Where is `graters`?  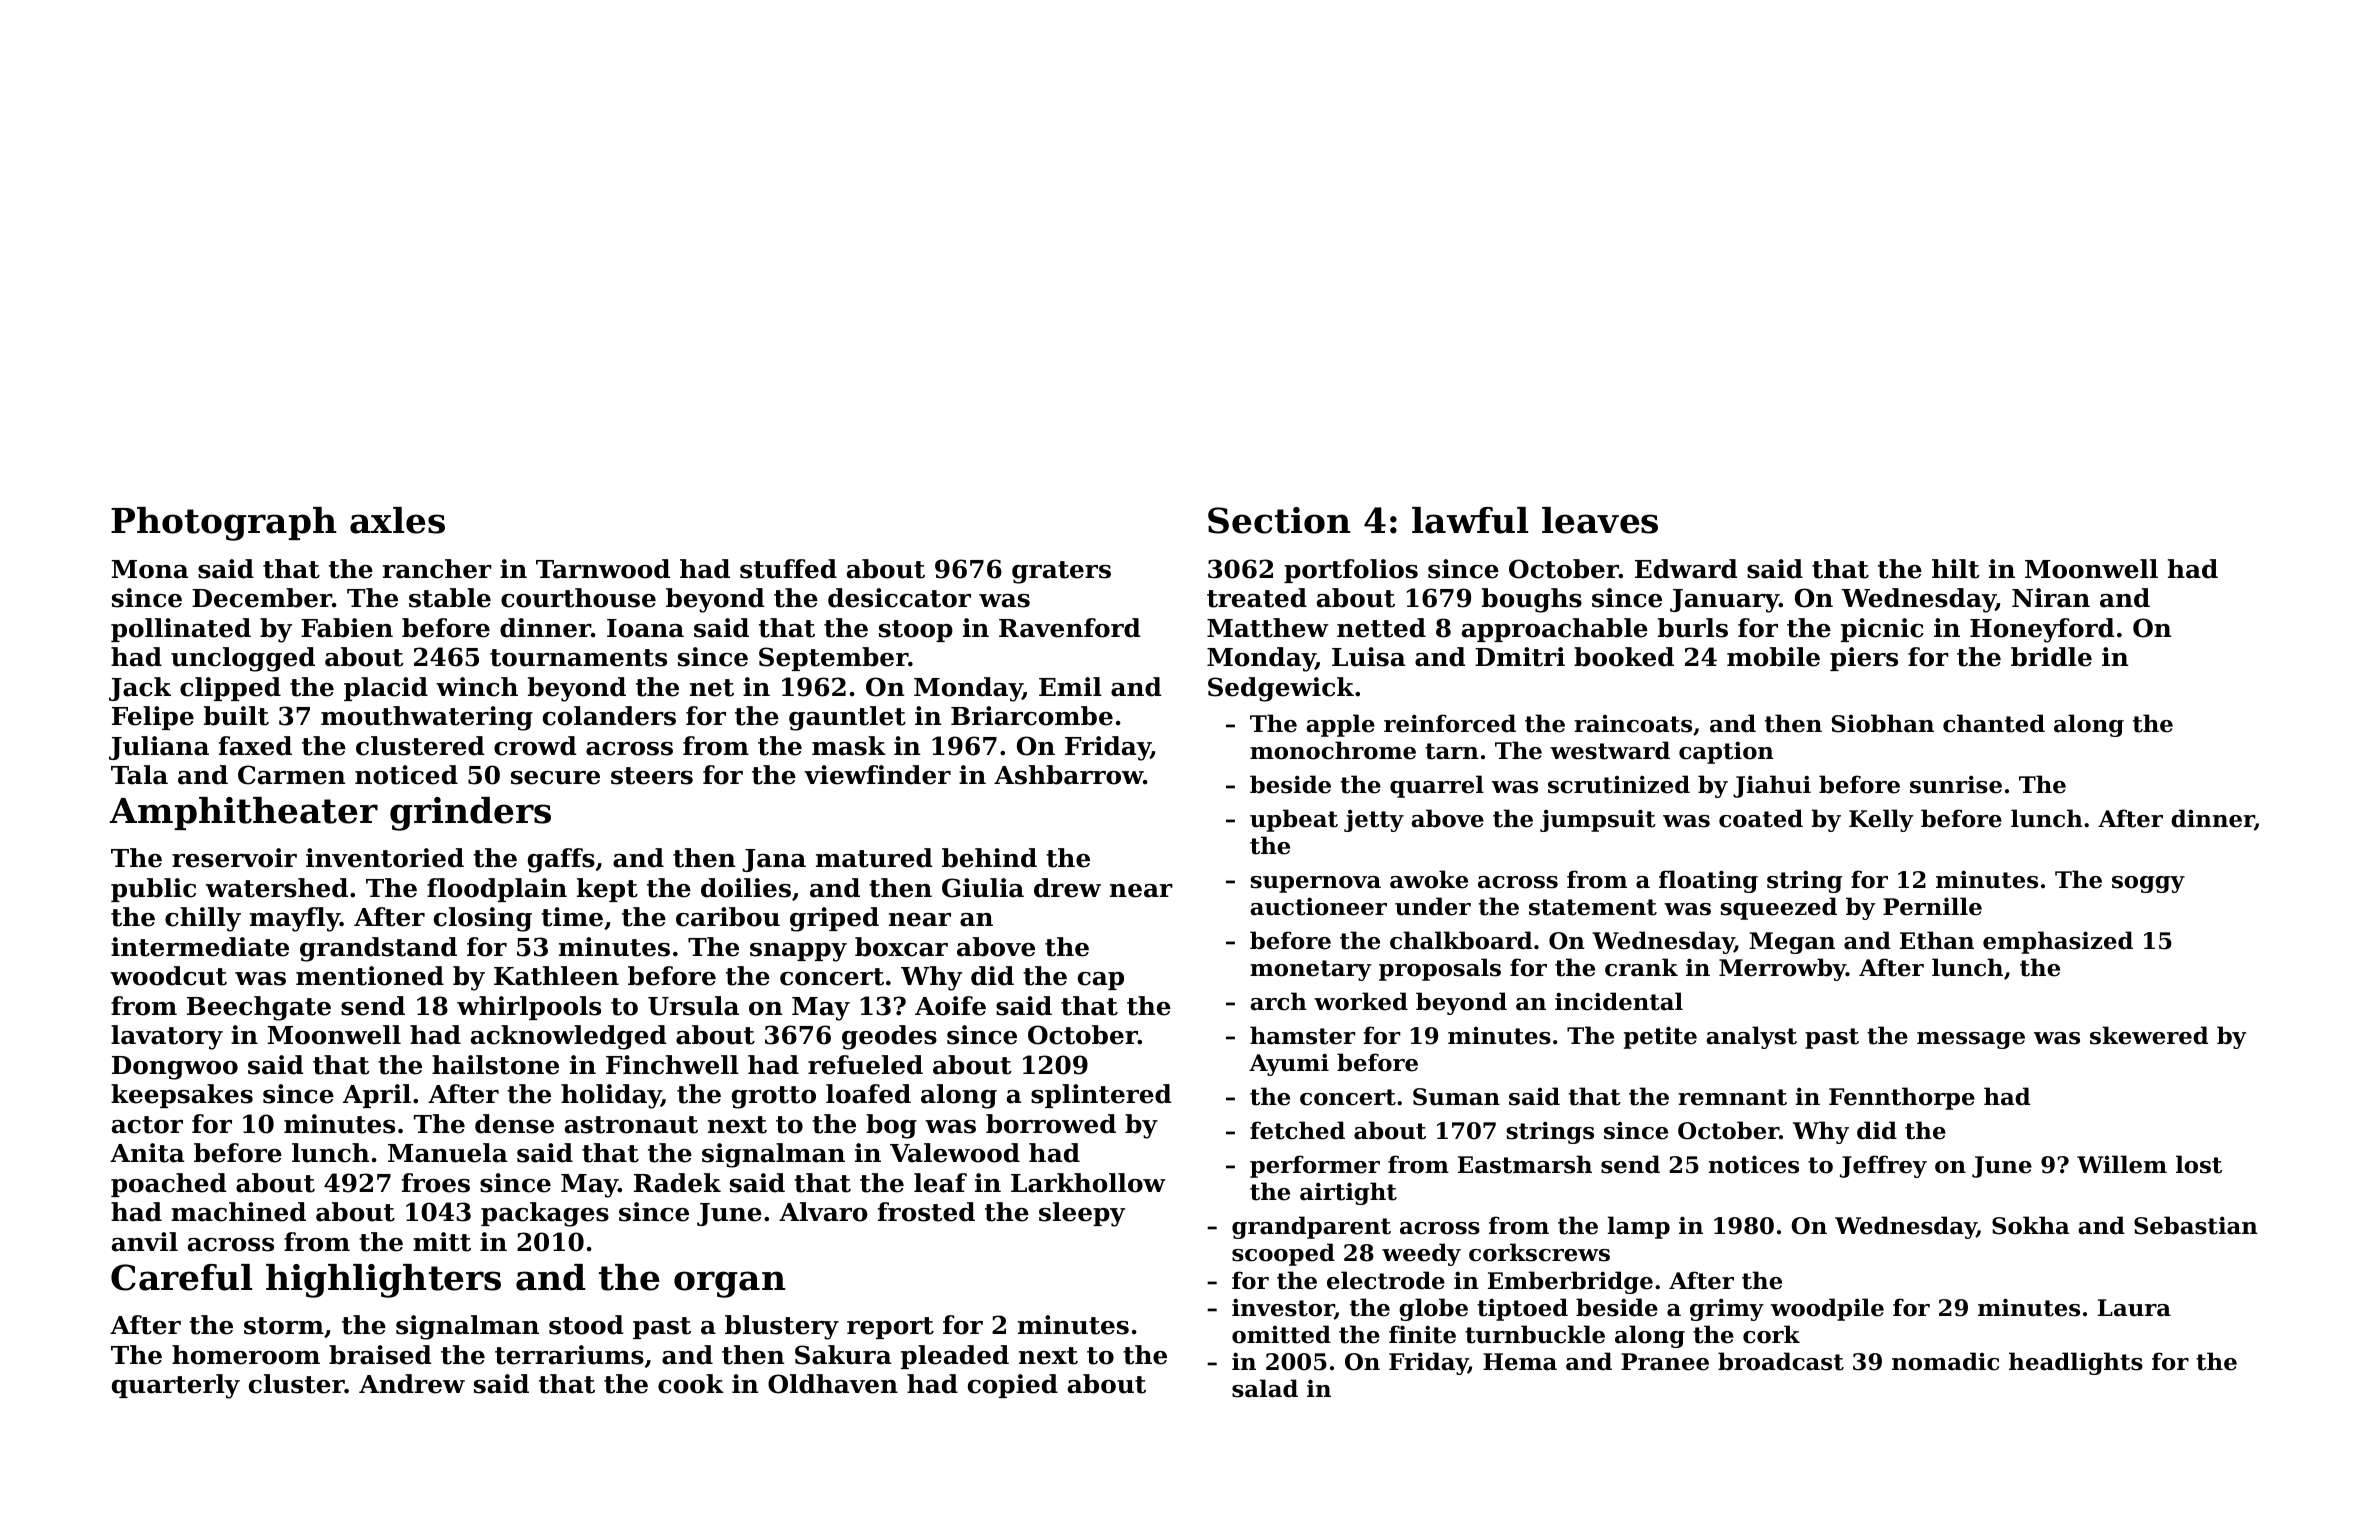
graters is located at coordinates (1061, 572).
